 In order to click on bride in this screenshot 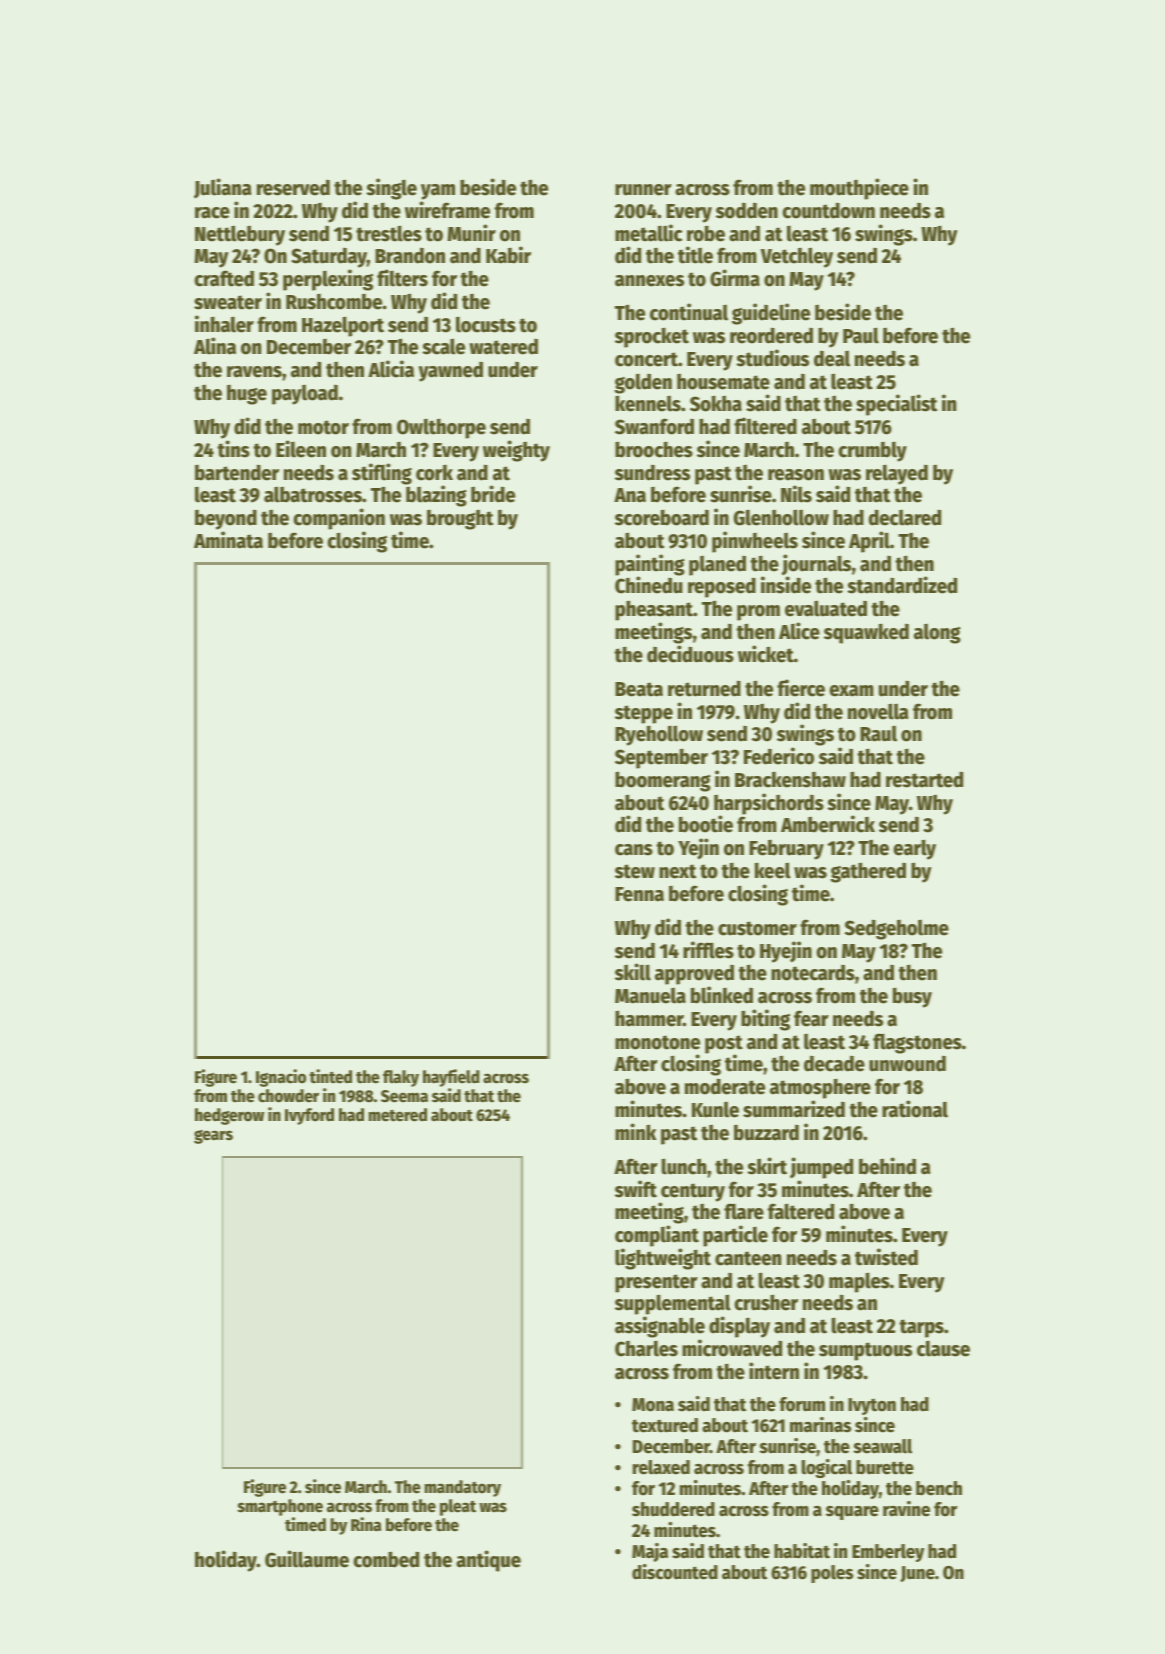, I will do `click(493, 494)`.
